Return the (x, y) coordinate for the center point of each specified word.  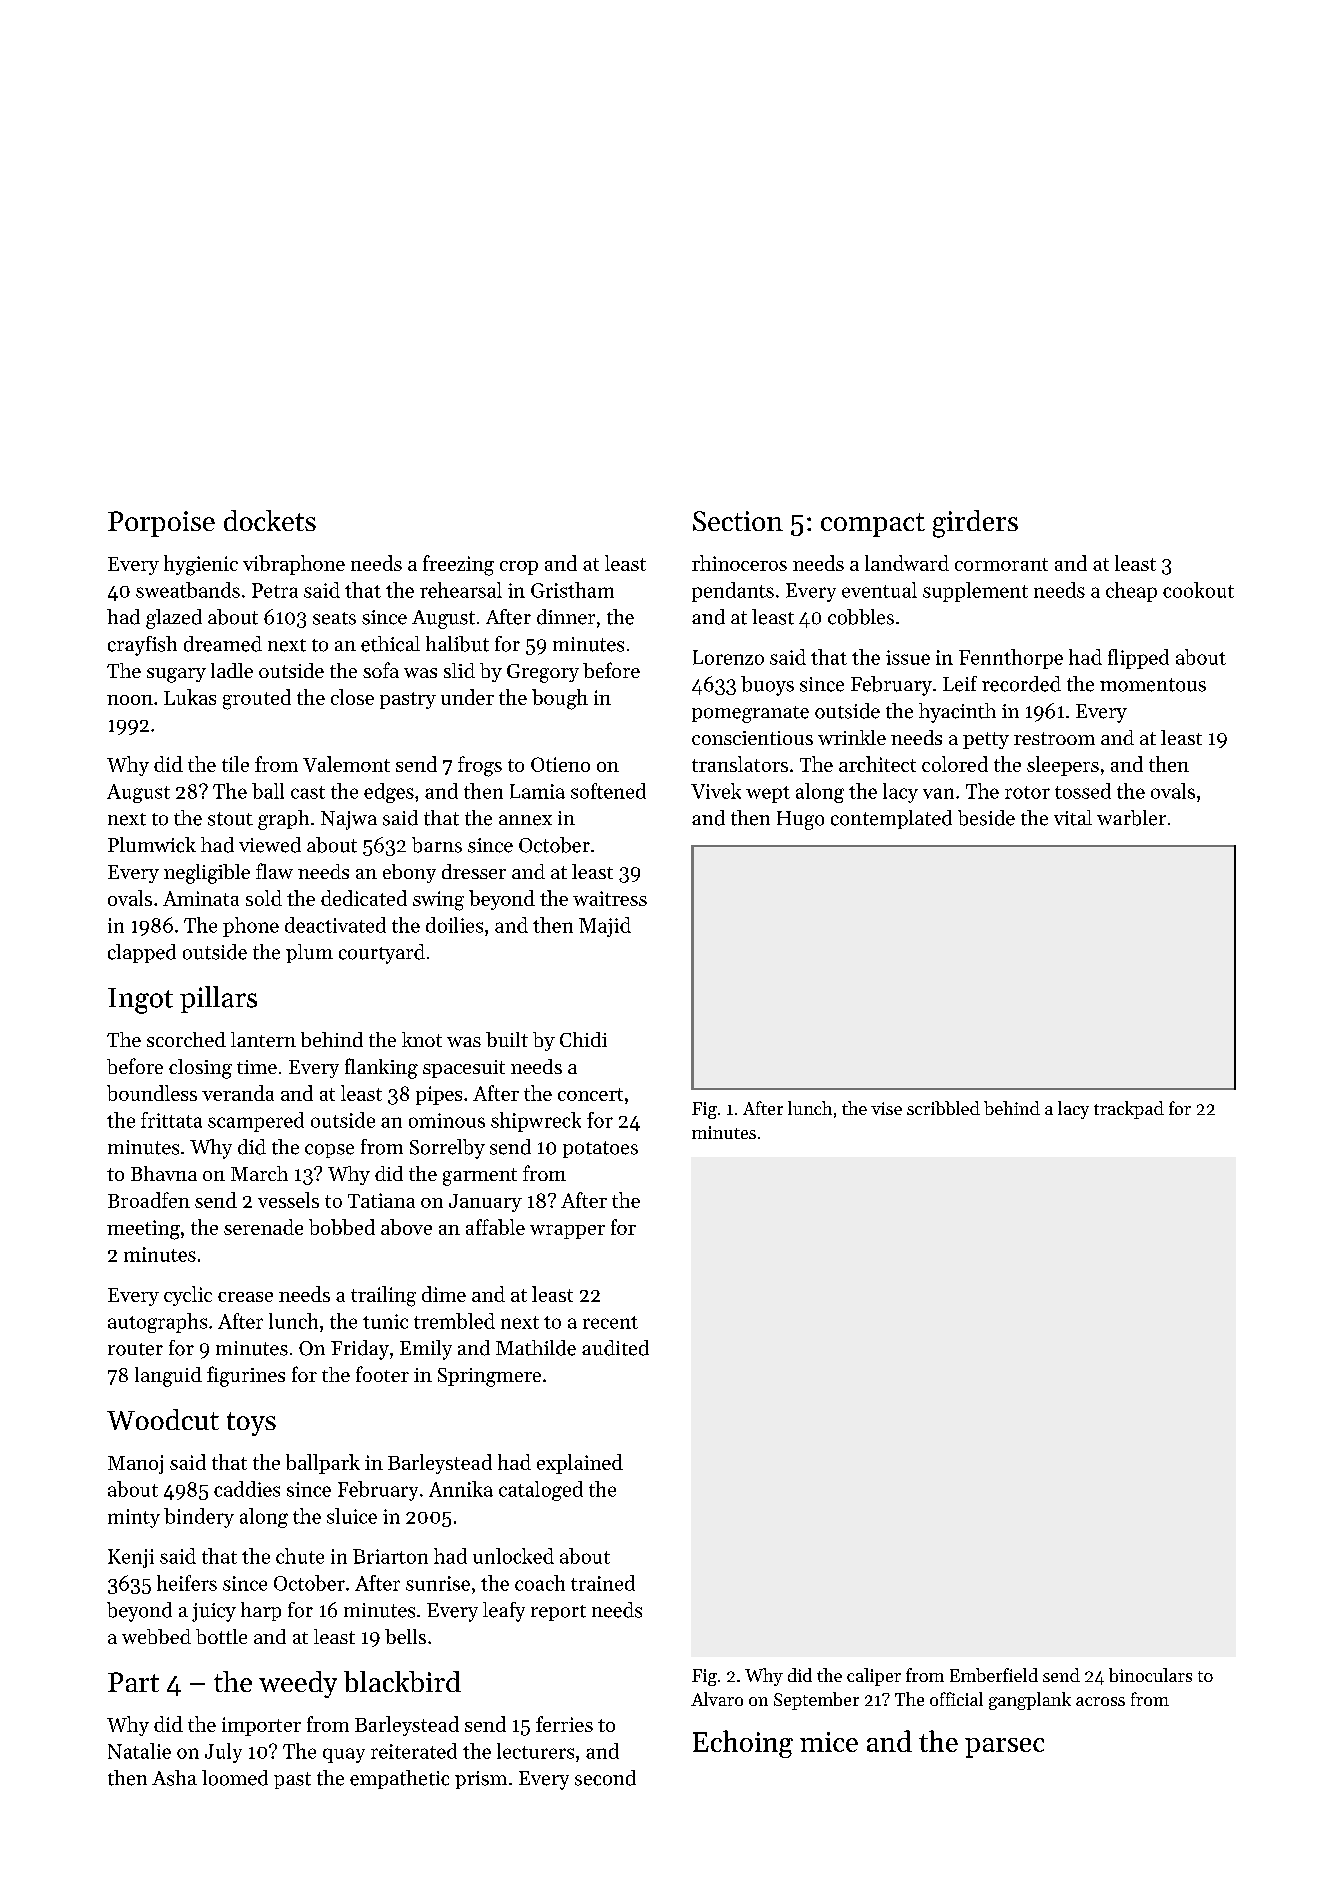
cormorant (1001, 564)
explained (580, 1464)
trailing (383, 1296)
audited (615, 1348)
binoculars (1150, 1675)
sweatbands (188, 590)
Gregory (543, 673)
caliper (874, 1677)
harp (261, 1611)
